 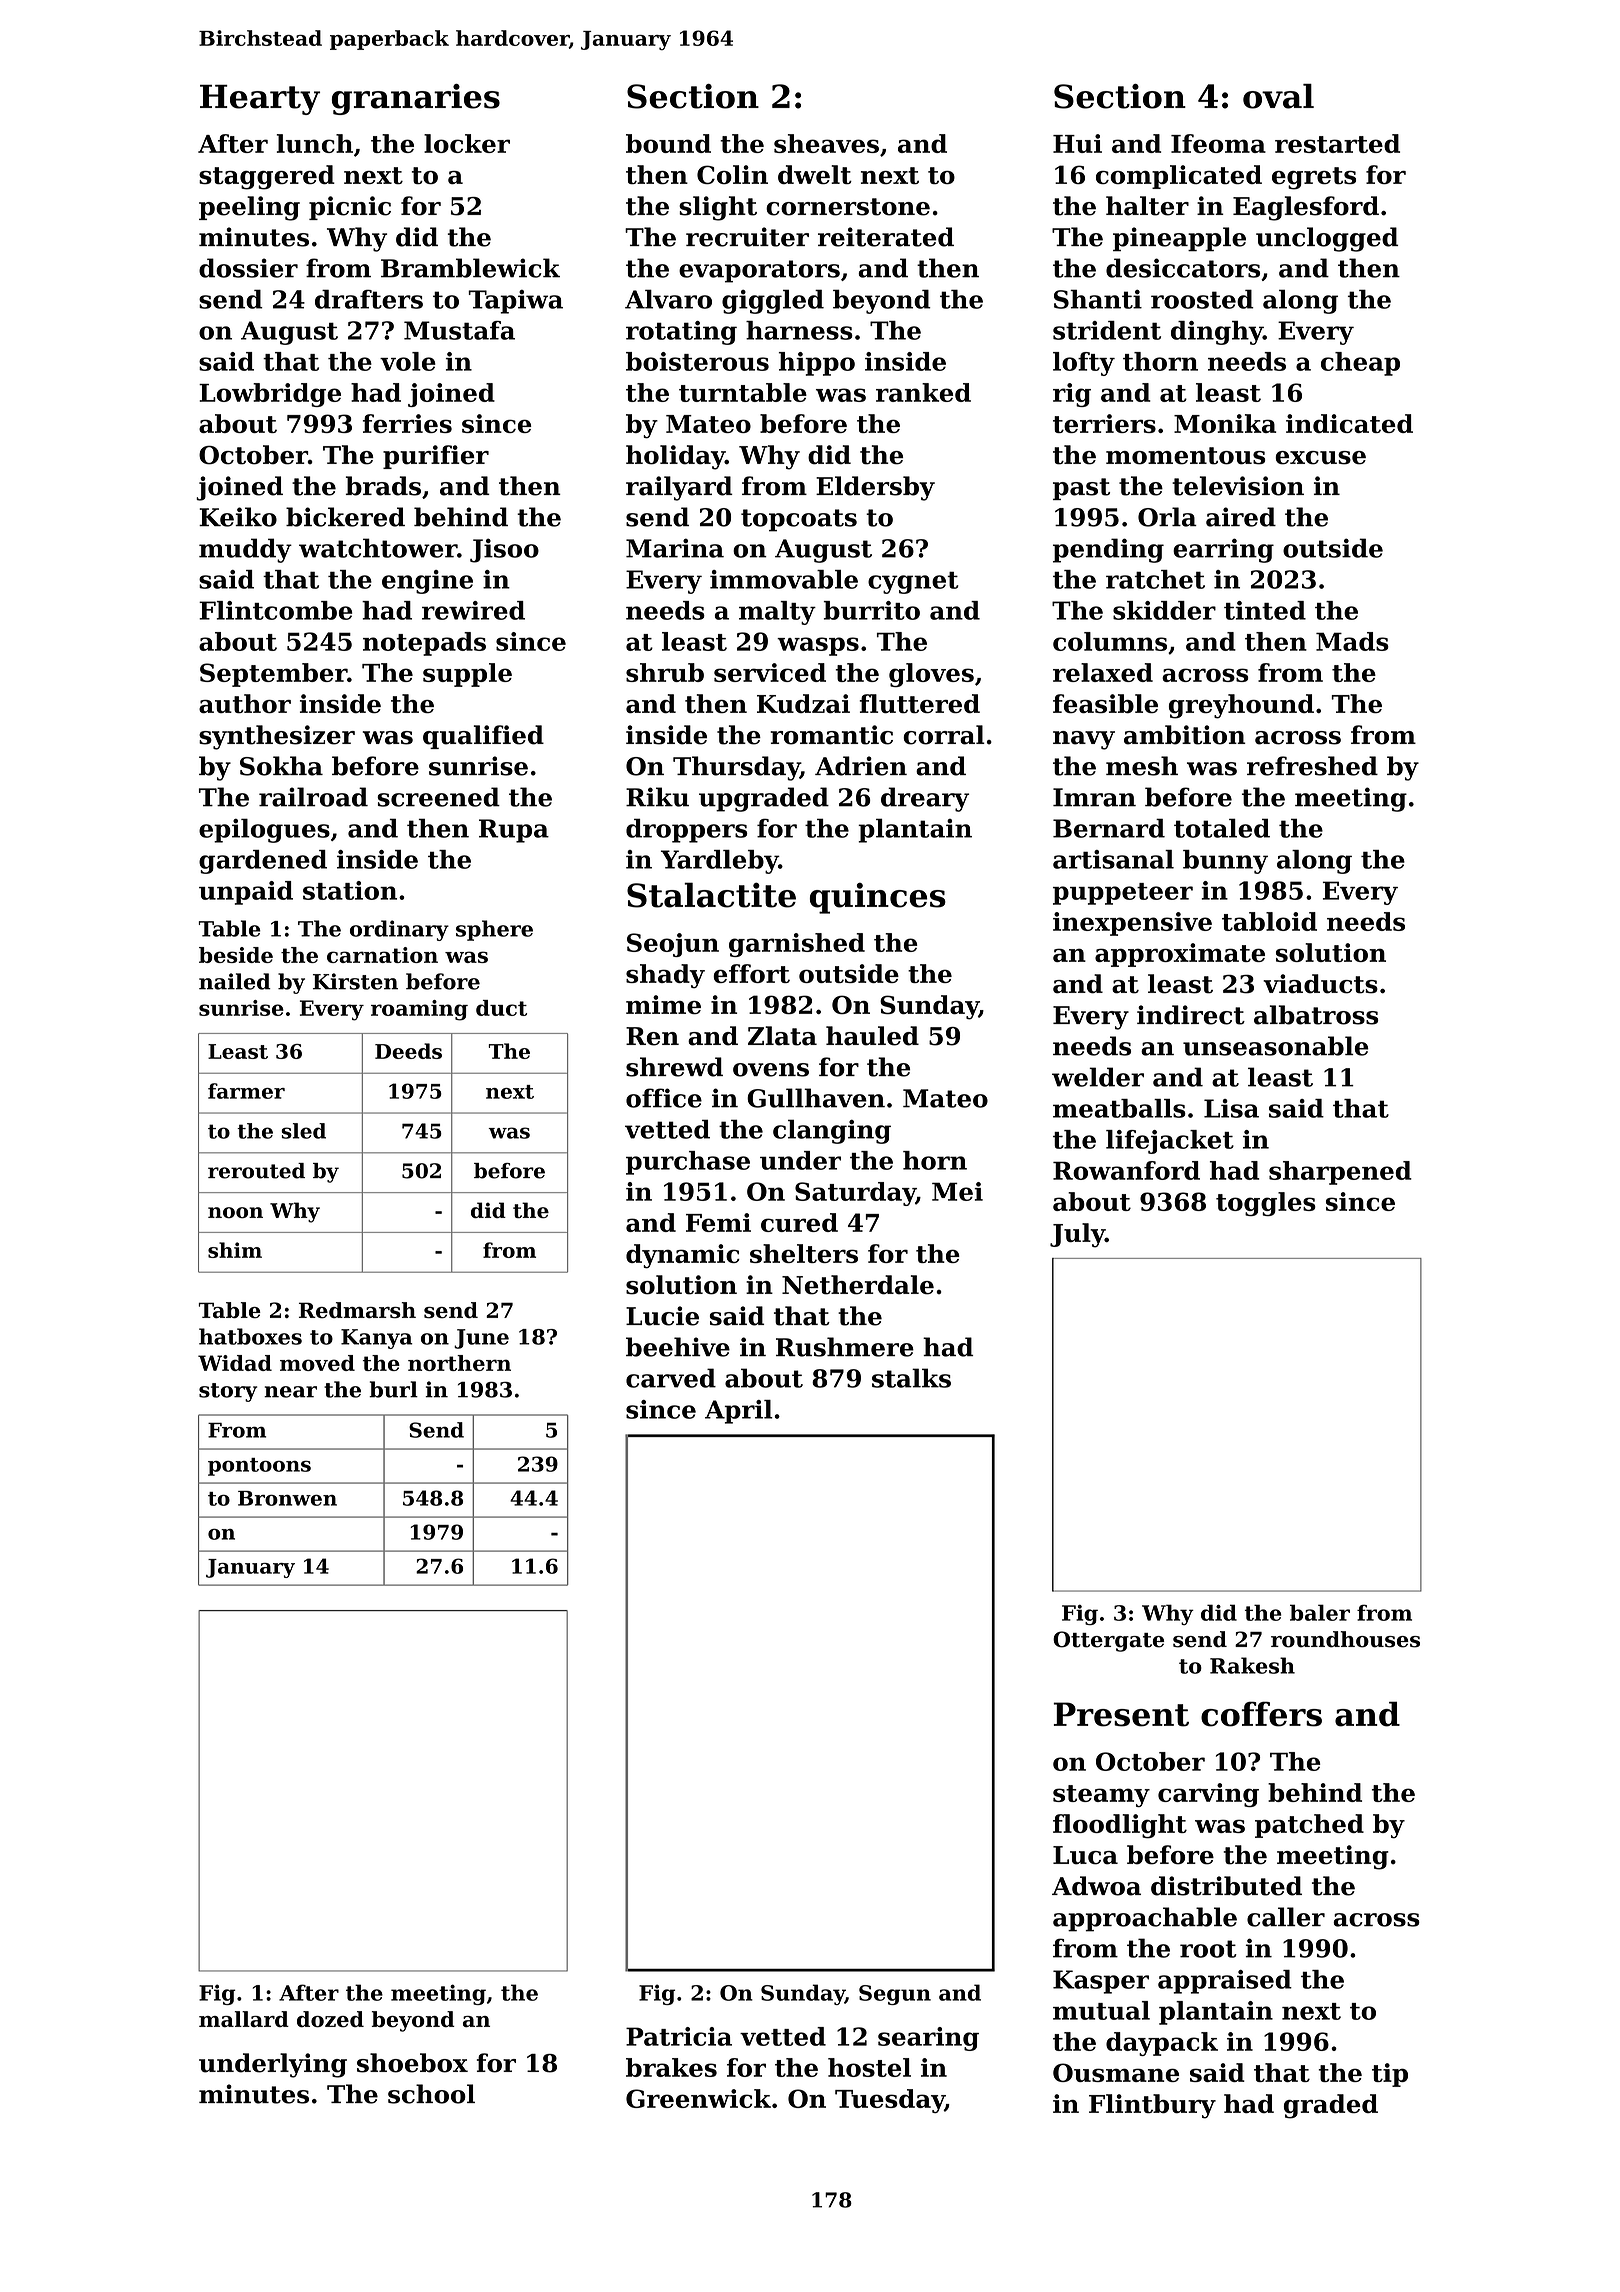 What do you see at coordinates (784, 579) in the screenshot?
I see `immovable` at bounding box center [784, 579].
